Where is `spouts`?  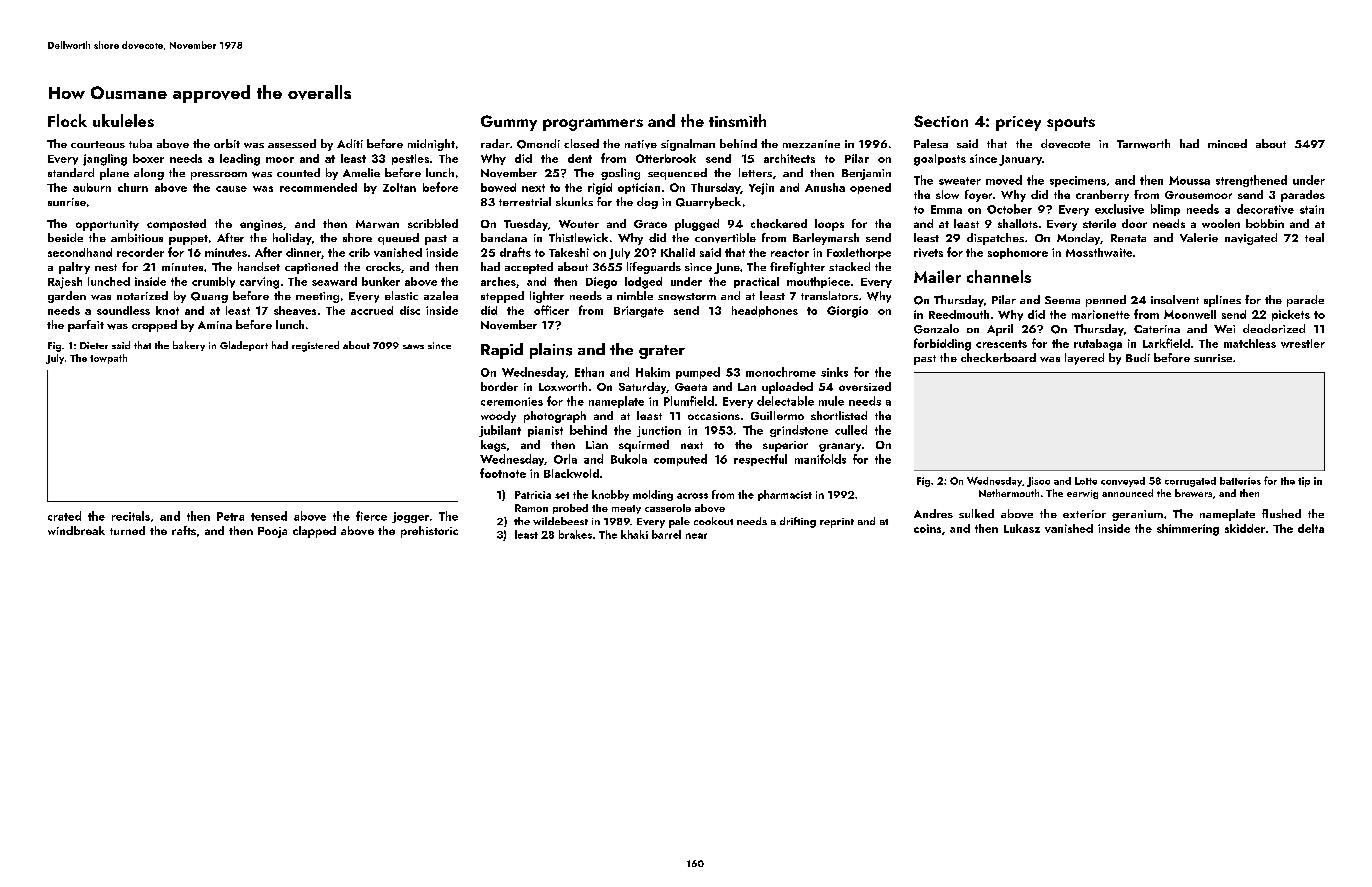
spouts is located at coordinates (1071, 124).
